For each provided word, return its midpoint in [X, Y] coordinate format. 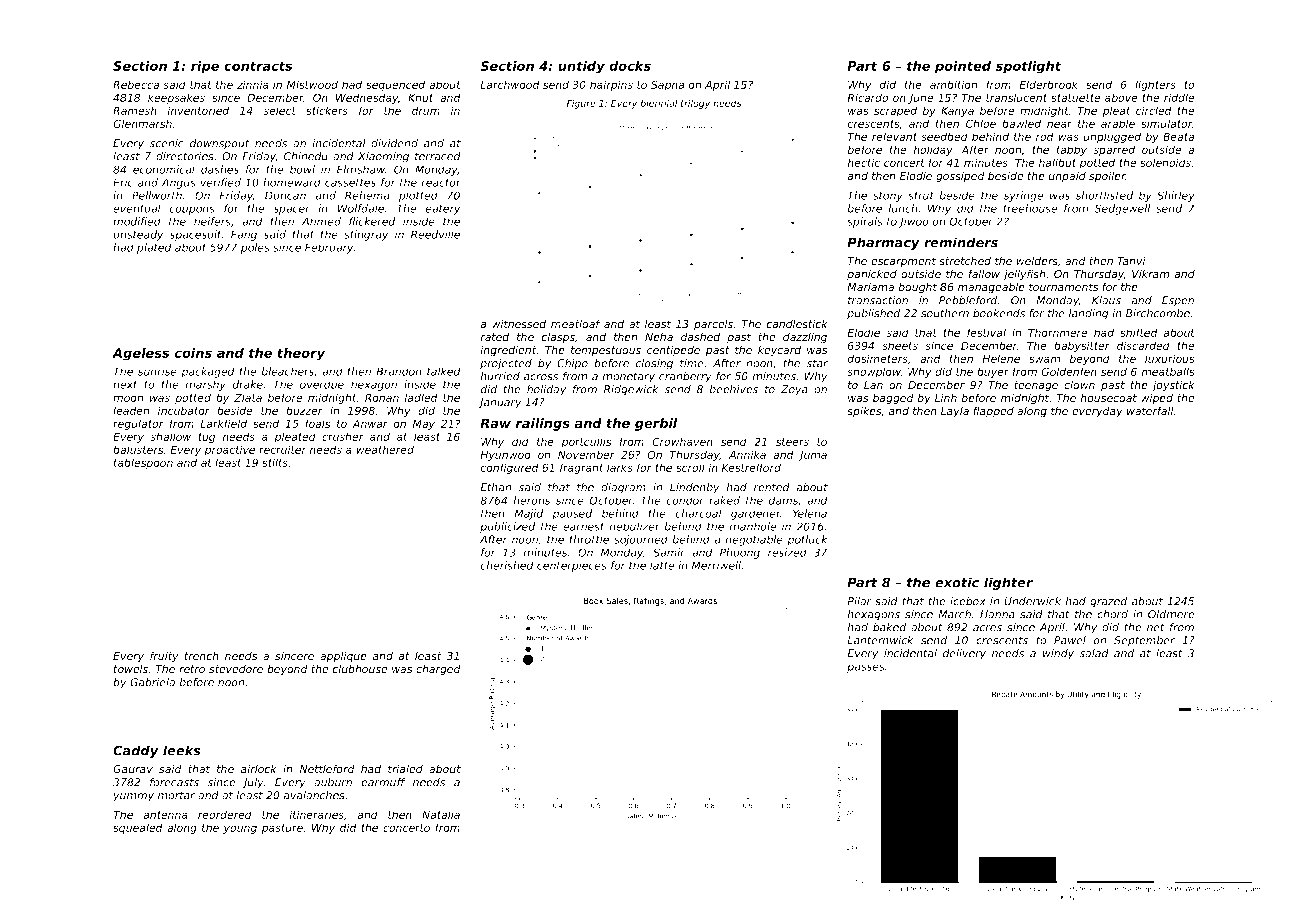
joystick [1173, 386]
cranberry [685, 377]
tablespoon [143, 463]
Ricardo [867, 97]
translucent [1016, 97]
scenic [166, 143]
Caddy [136, 751]
